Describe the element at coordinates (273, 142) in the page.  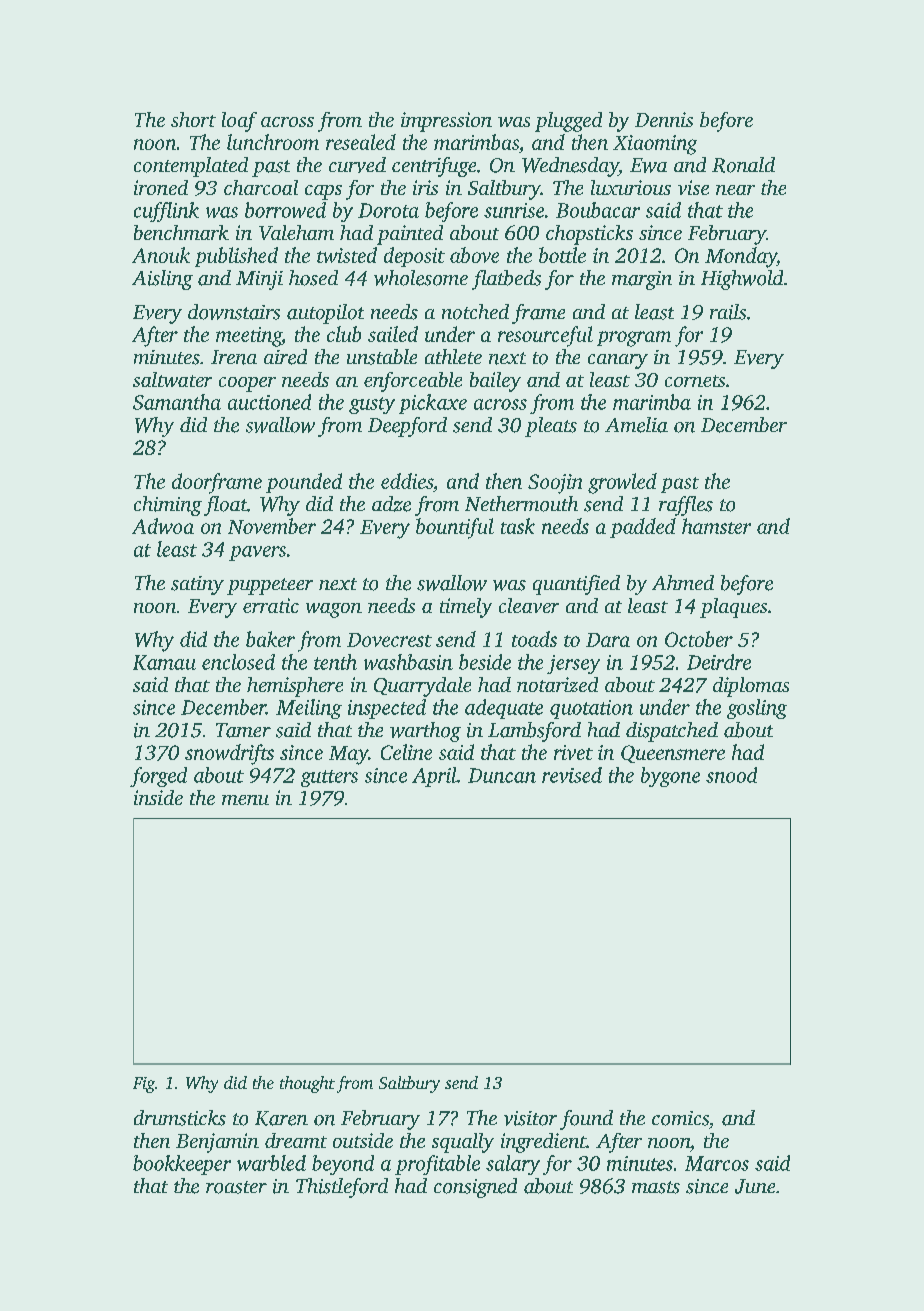
I see `lunchroom` at that location.
